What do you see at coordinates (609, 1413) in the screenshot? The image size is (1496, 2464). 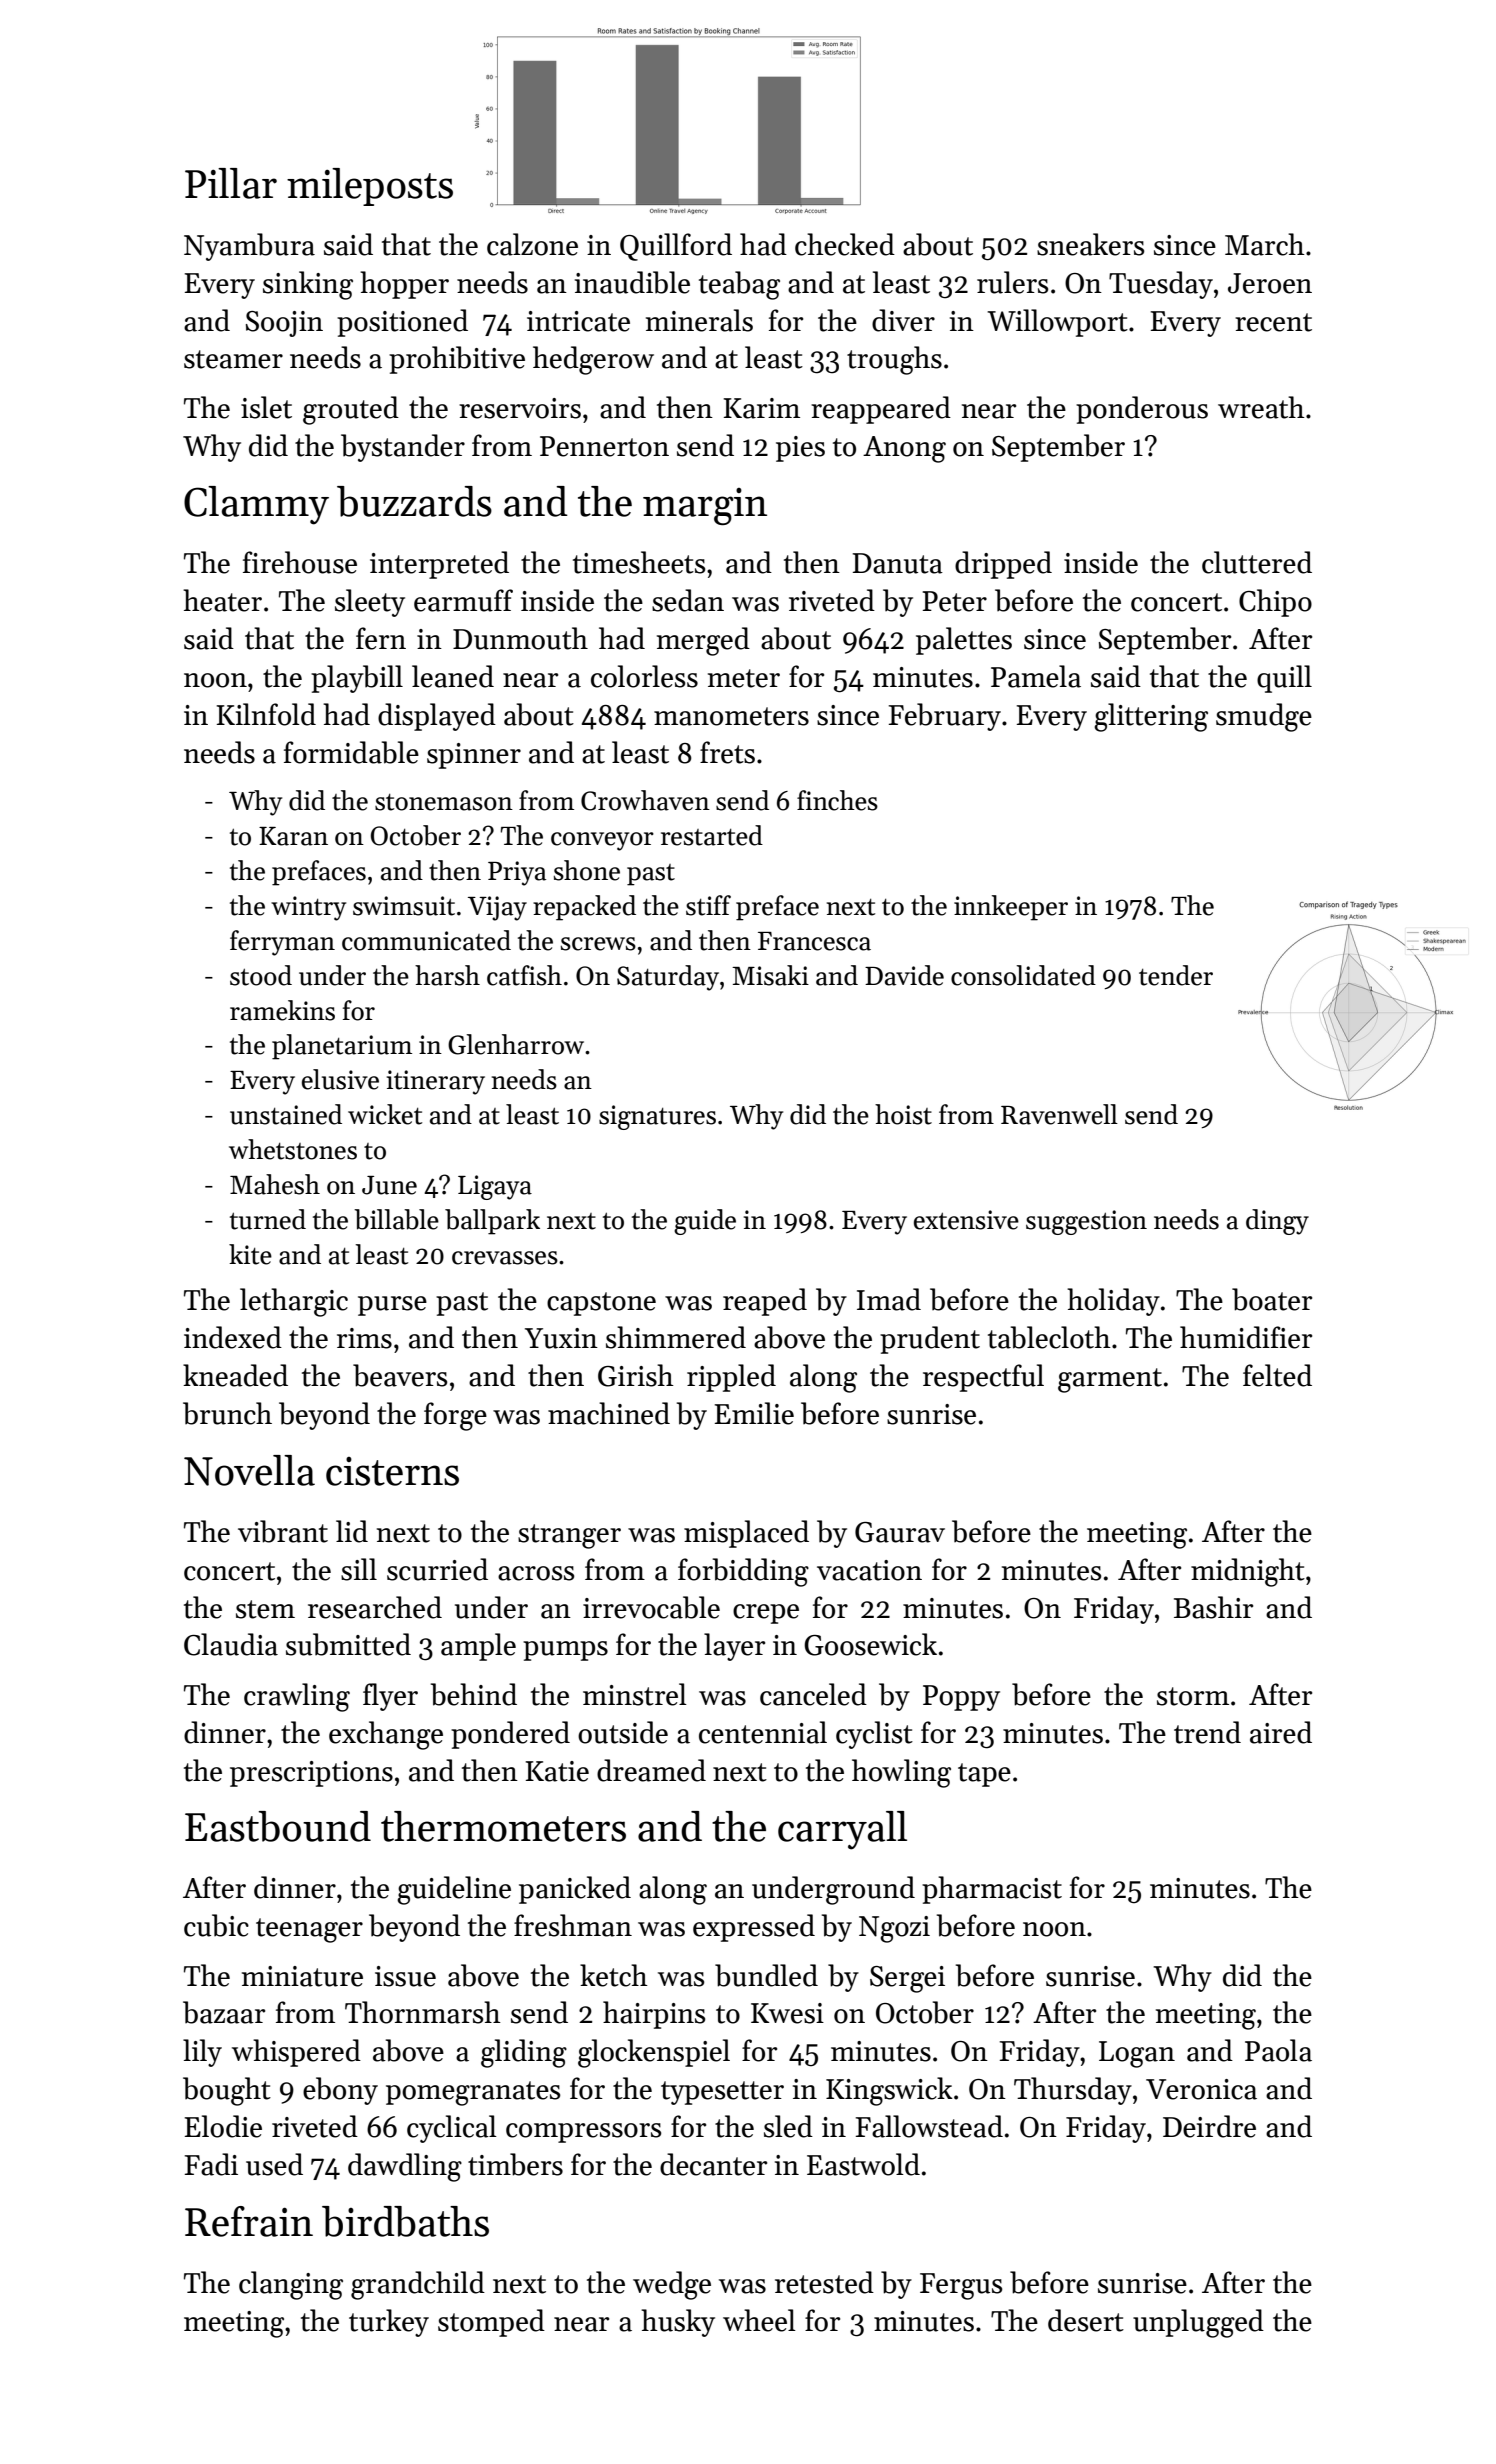 I see `machined` at bounding box center [609, 1413].
